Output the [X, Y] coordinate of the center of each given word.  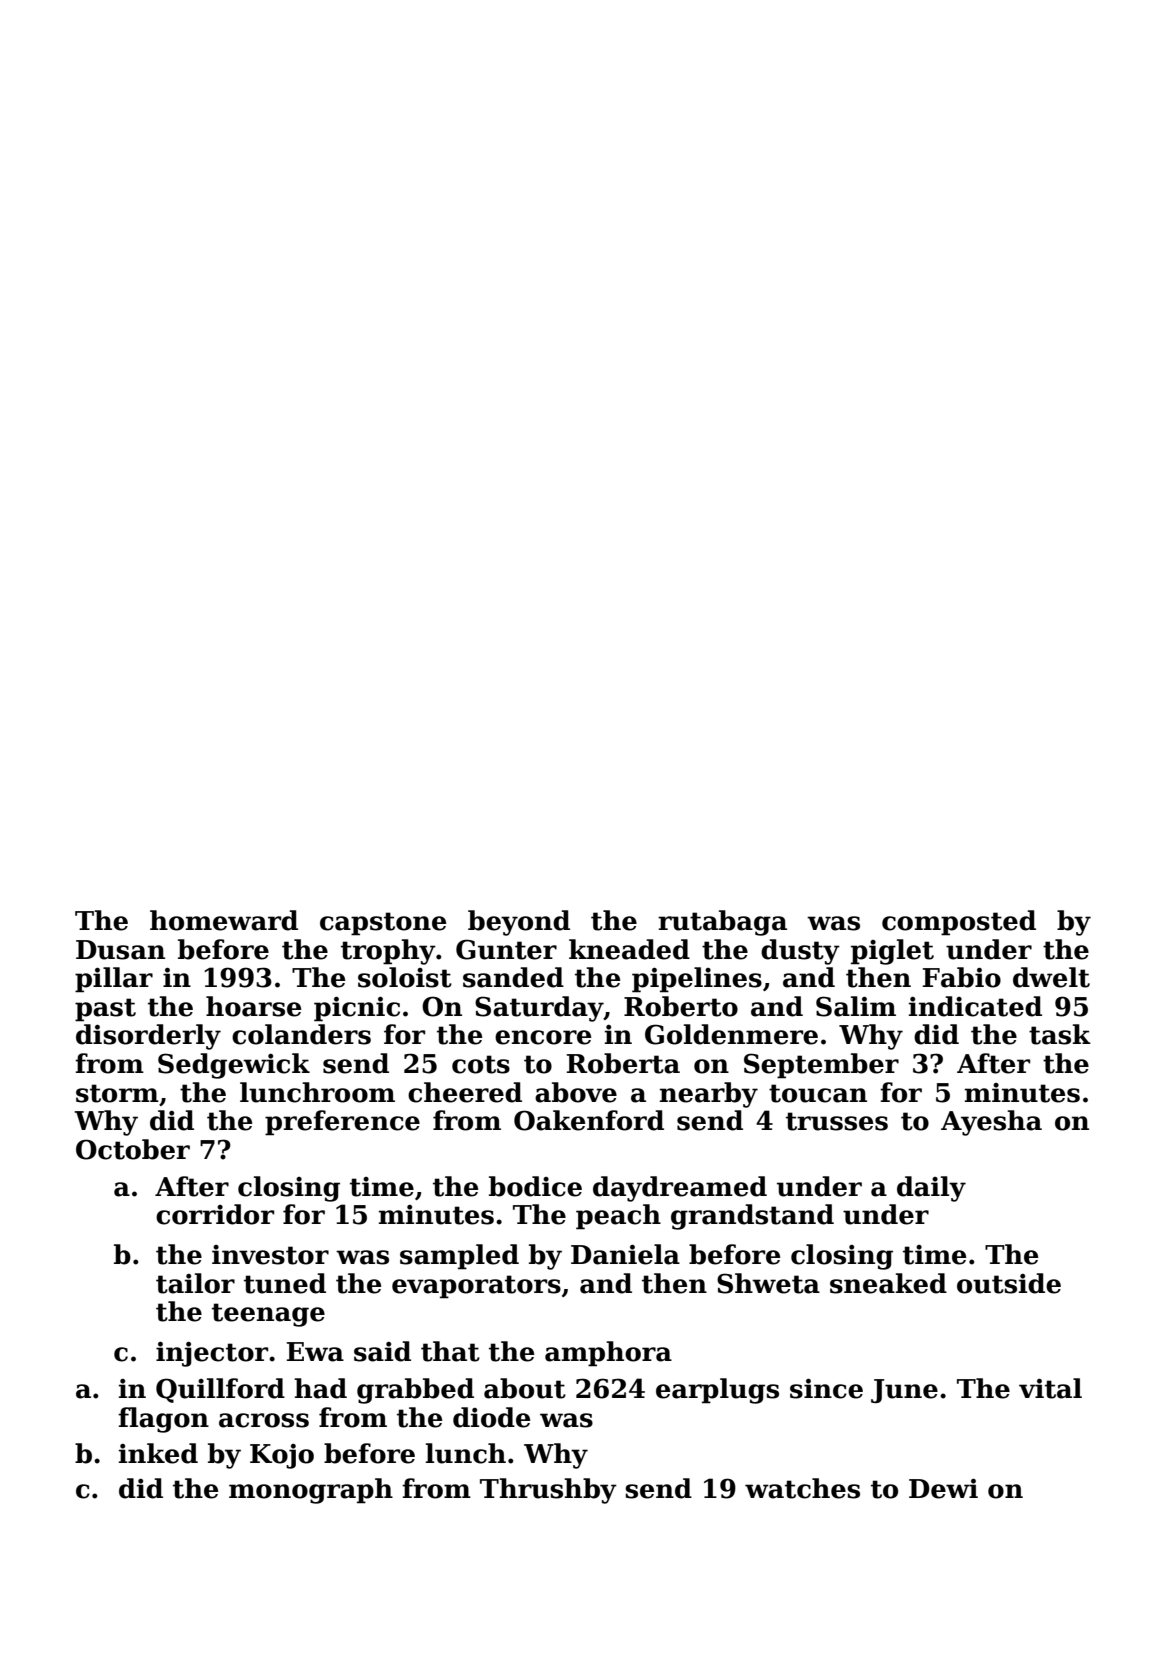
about [525, 1388]
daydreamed [680, 1189]
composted [959, 923]
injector [212, 1354]
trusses [837, 1121]
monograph [311, 1491]
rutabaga [722, 923]
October [133, 1149]
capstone [383, 924]
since [826, 1389]
